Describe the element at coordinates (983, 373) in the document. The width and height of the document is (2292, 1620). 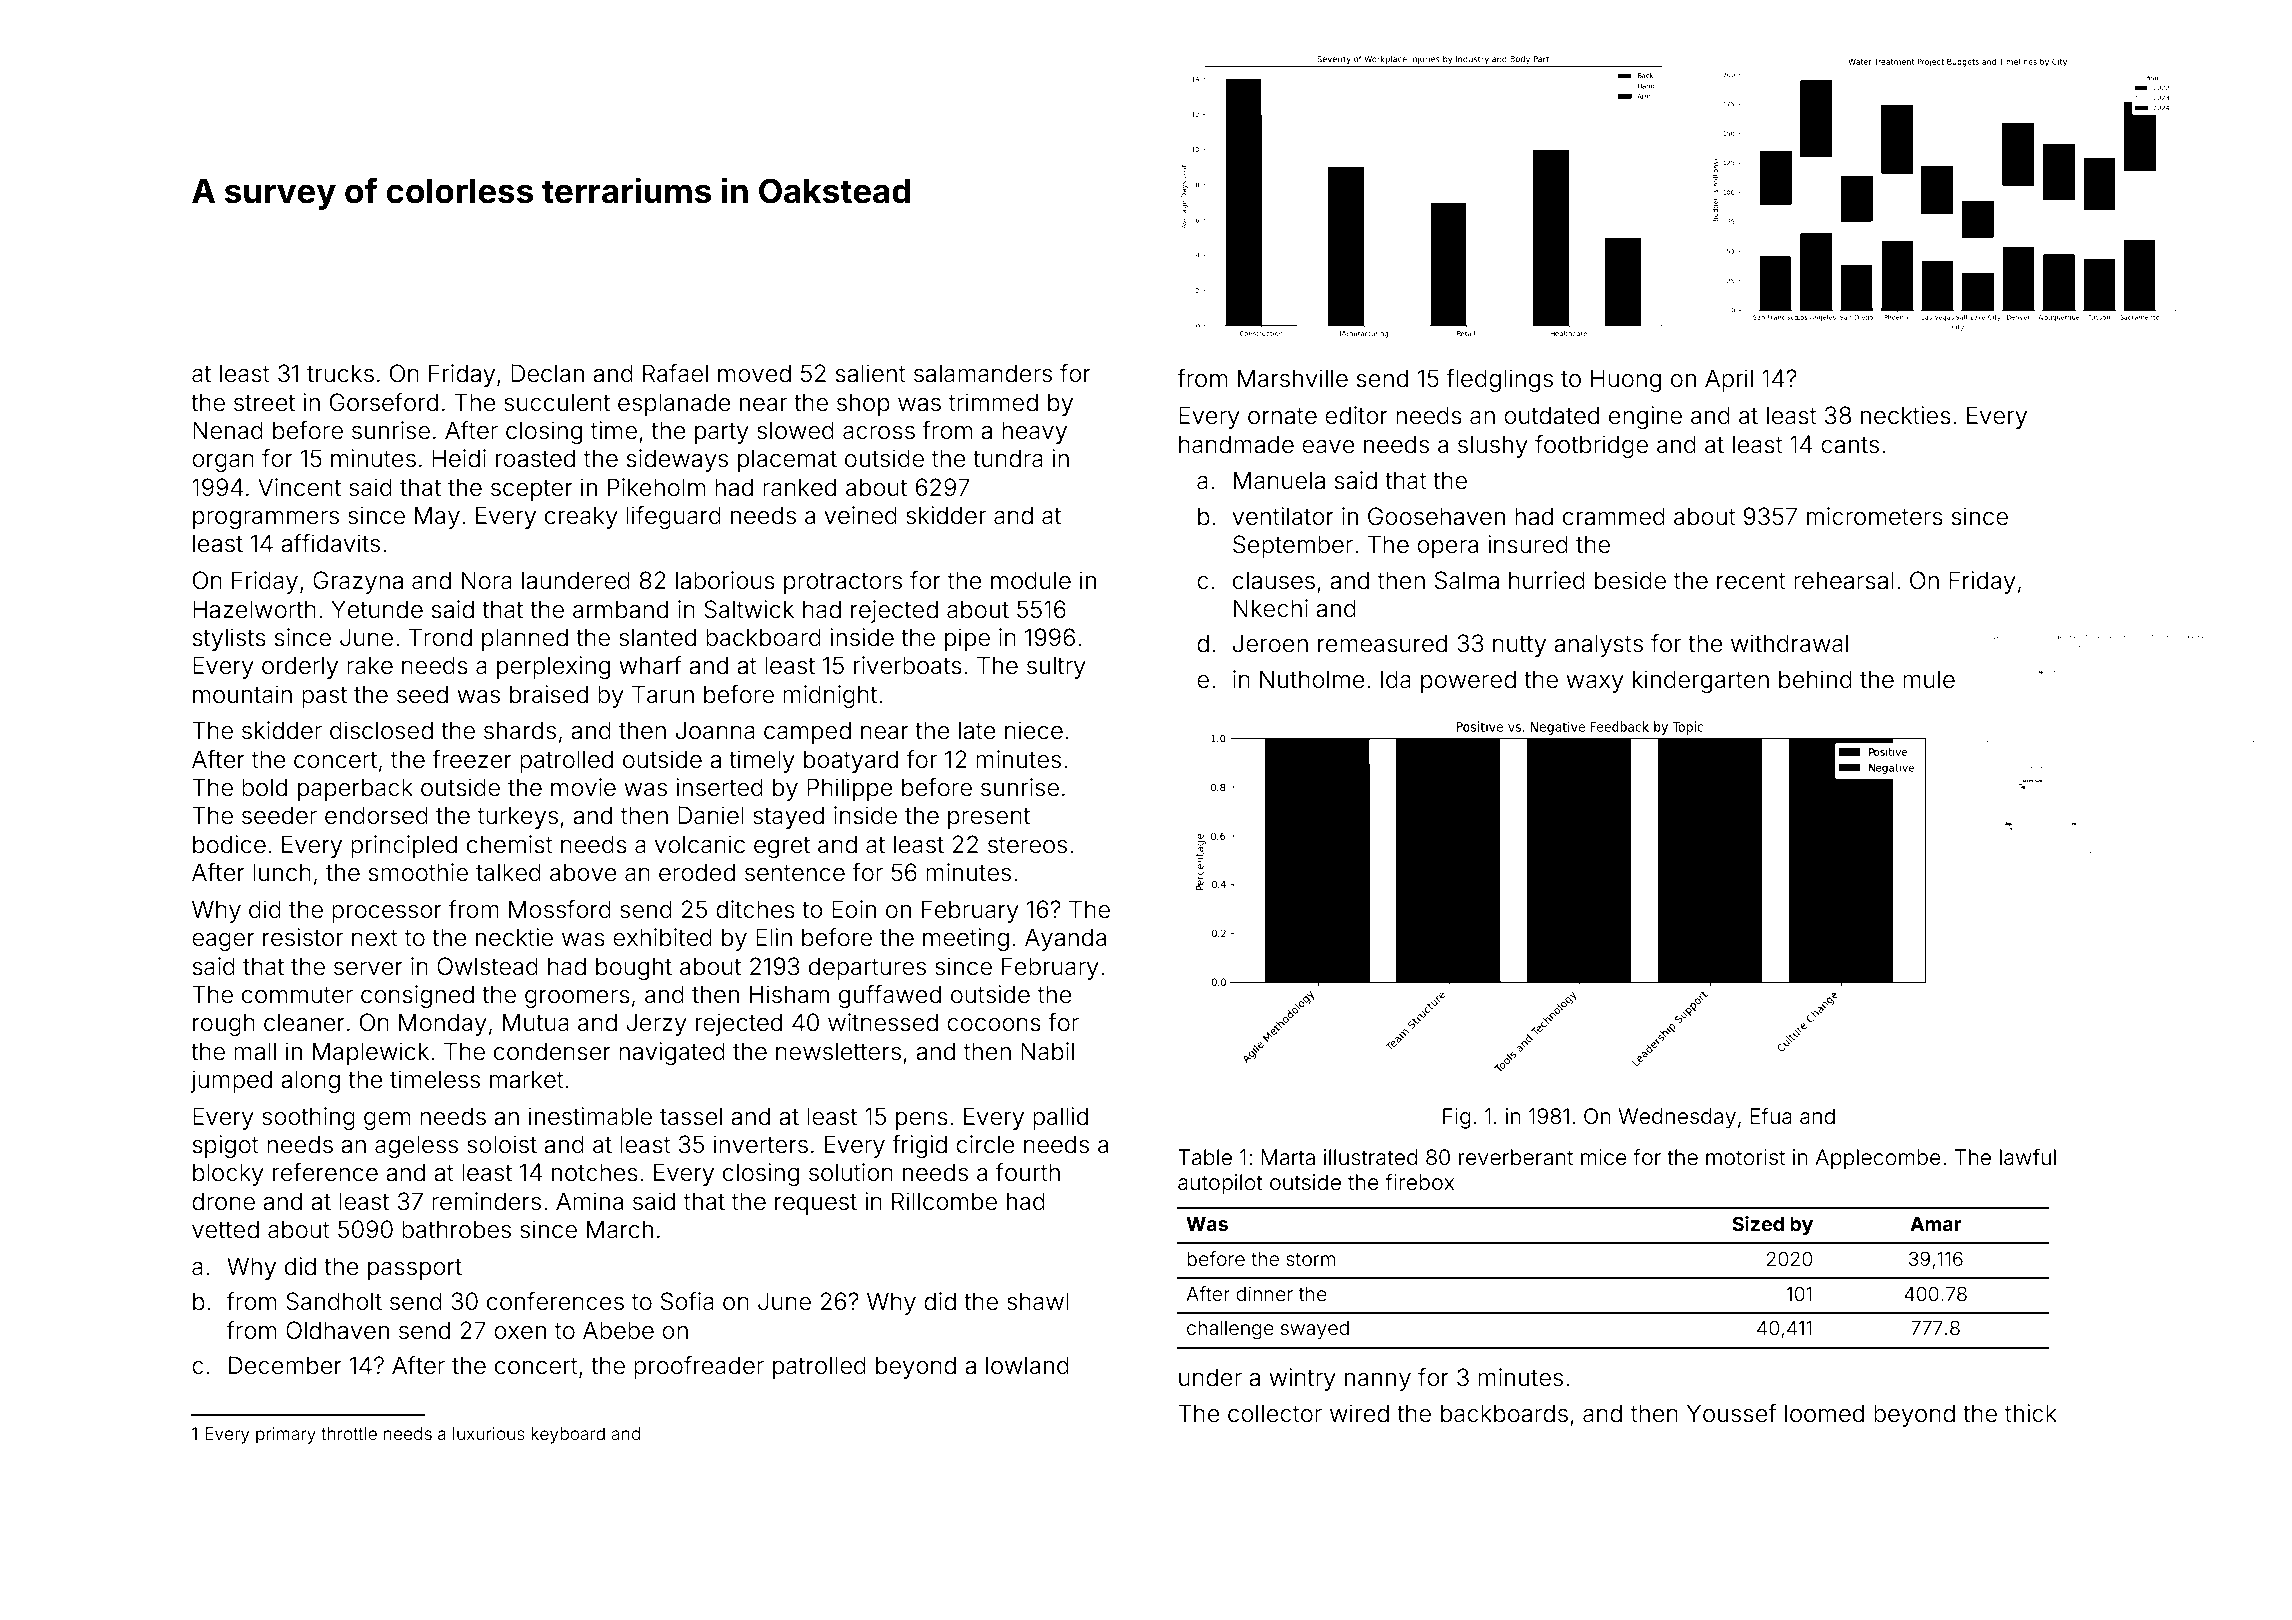
I see `salamanders` at that location.
